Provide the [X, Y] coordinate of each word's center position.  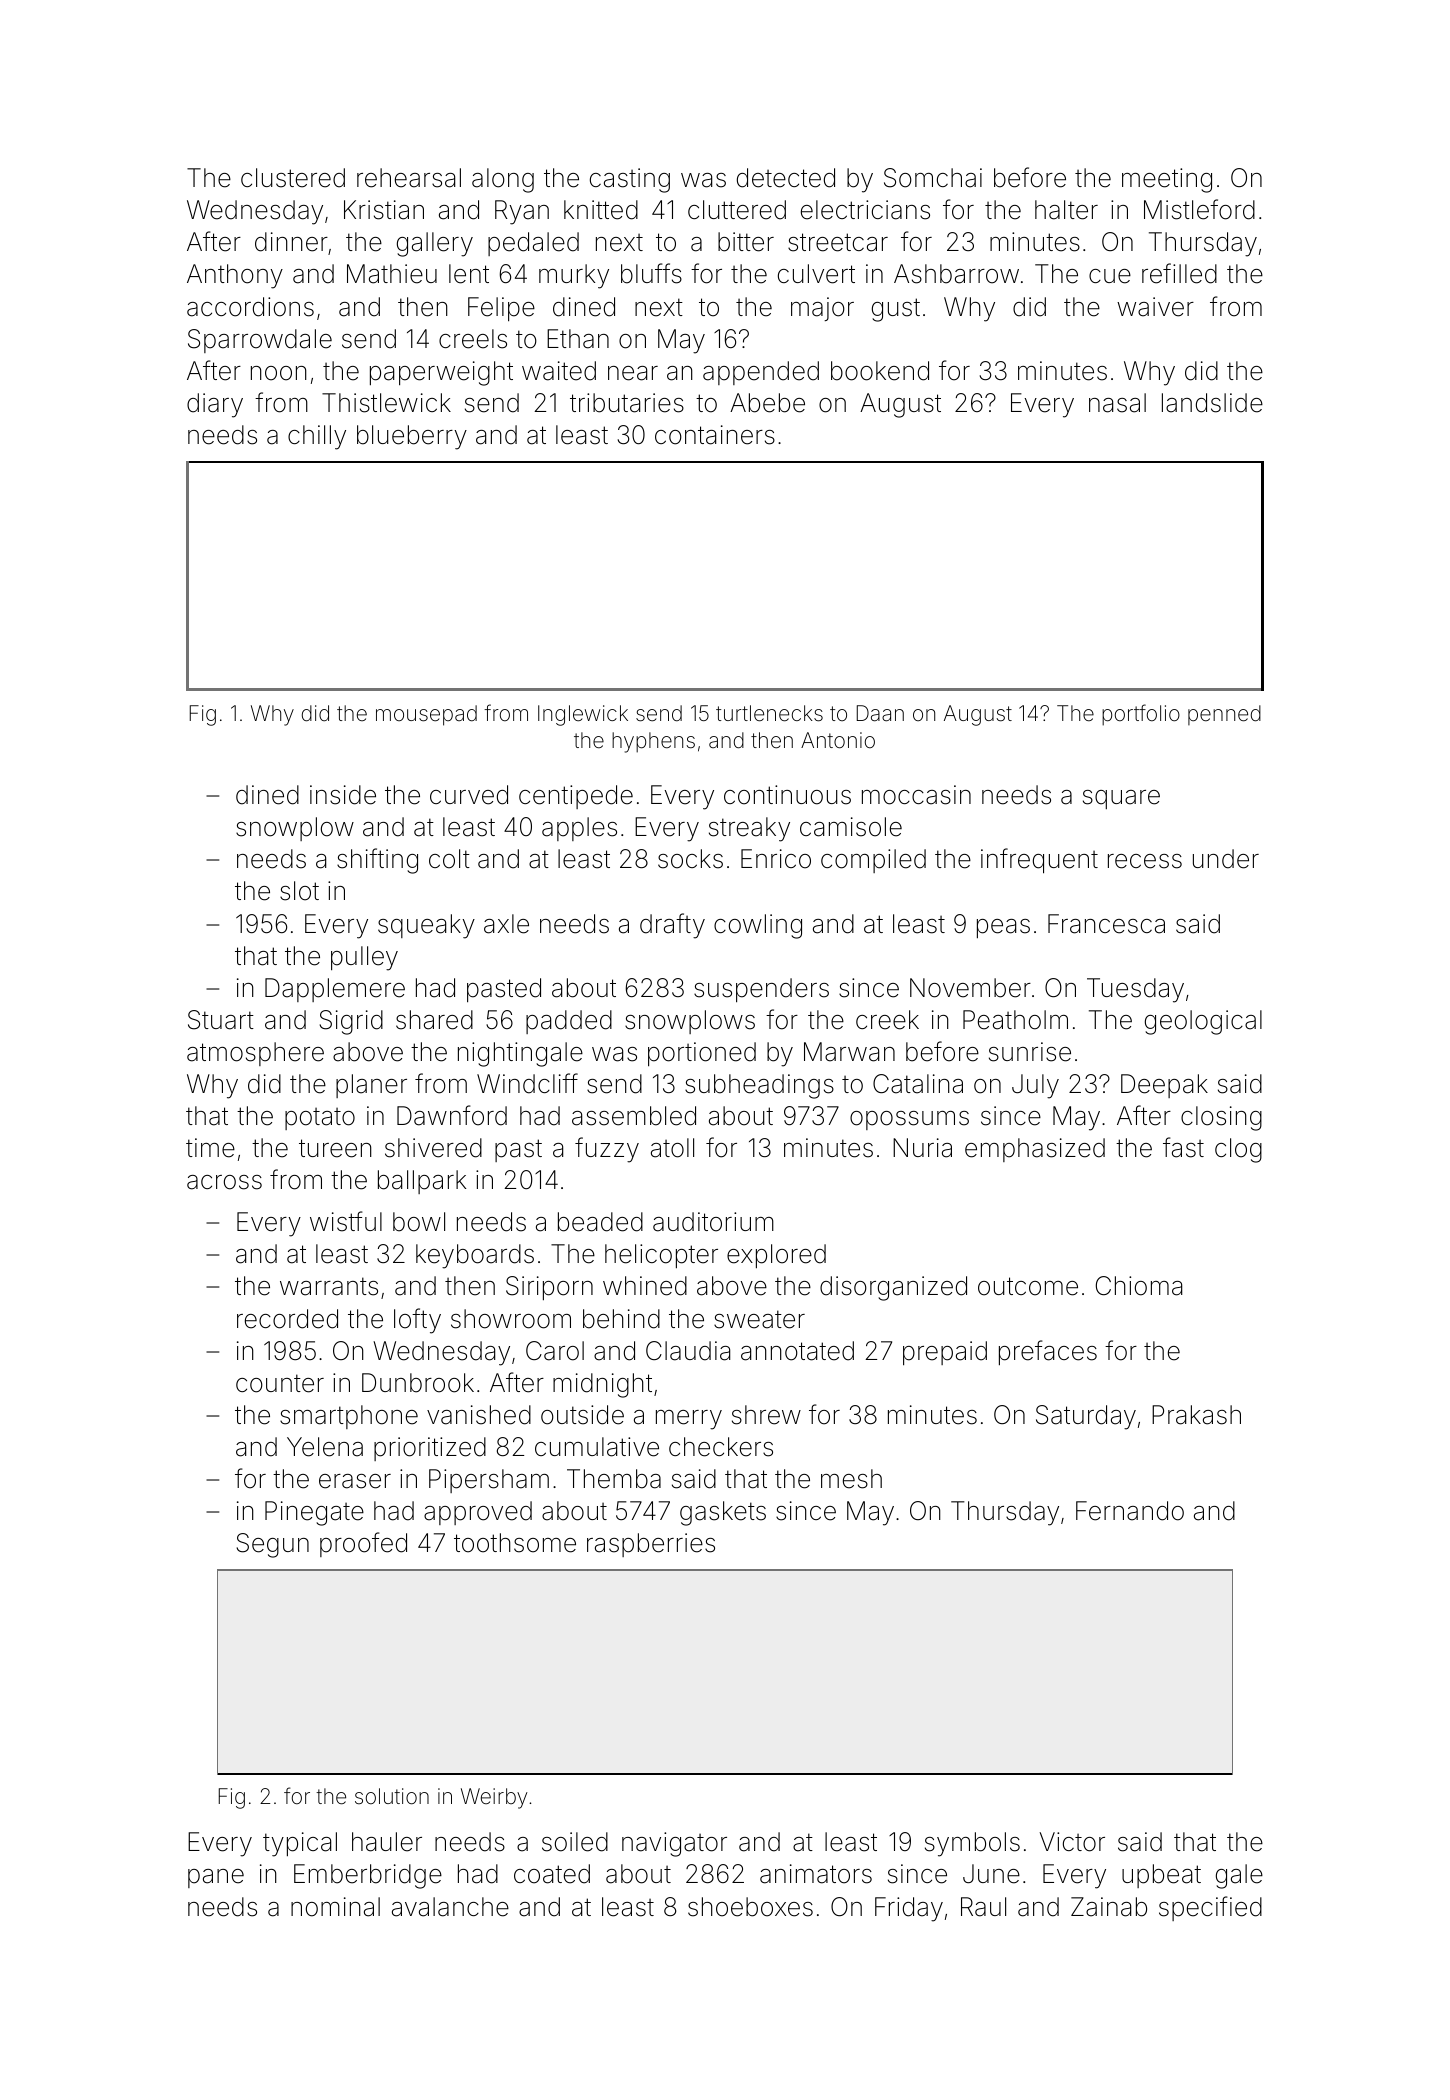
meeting [1167, 180]
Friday [909, 1909]
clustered [293, 178]
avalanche [450, 1907]
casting [630, 180]
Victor [1072, 1842]
